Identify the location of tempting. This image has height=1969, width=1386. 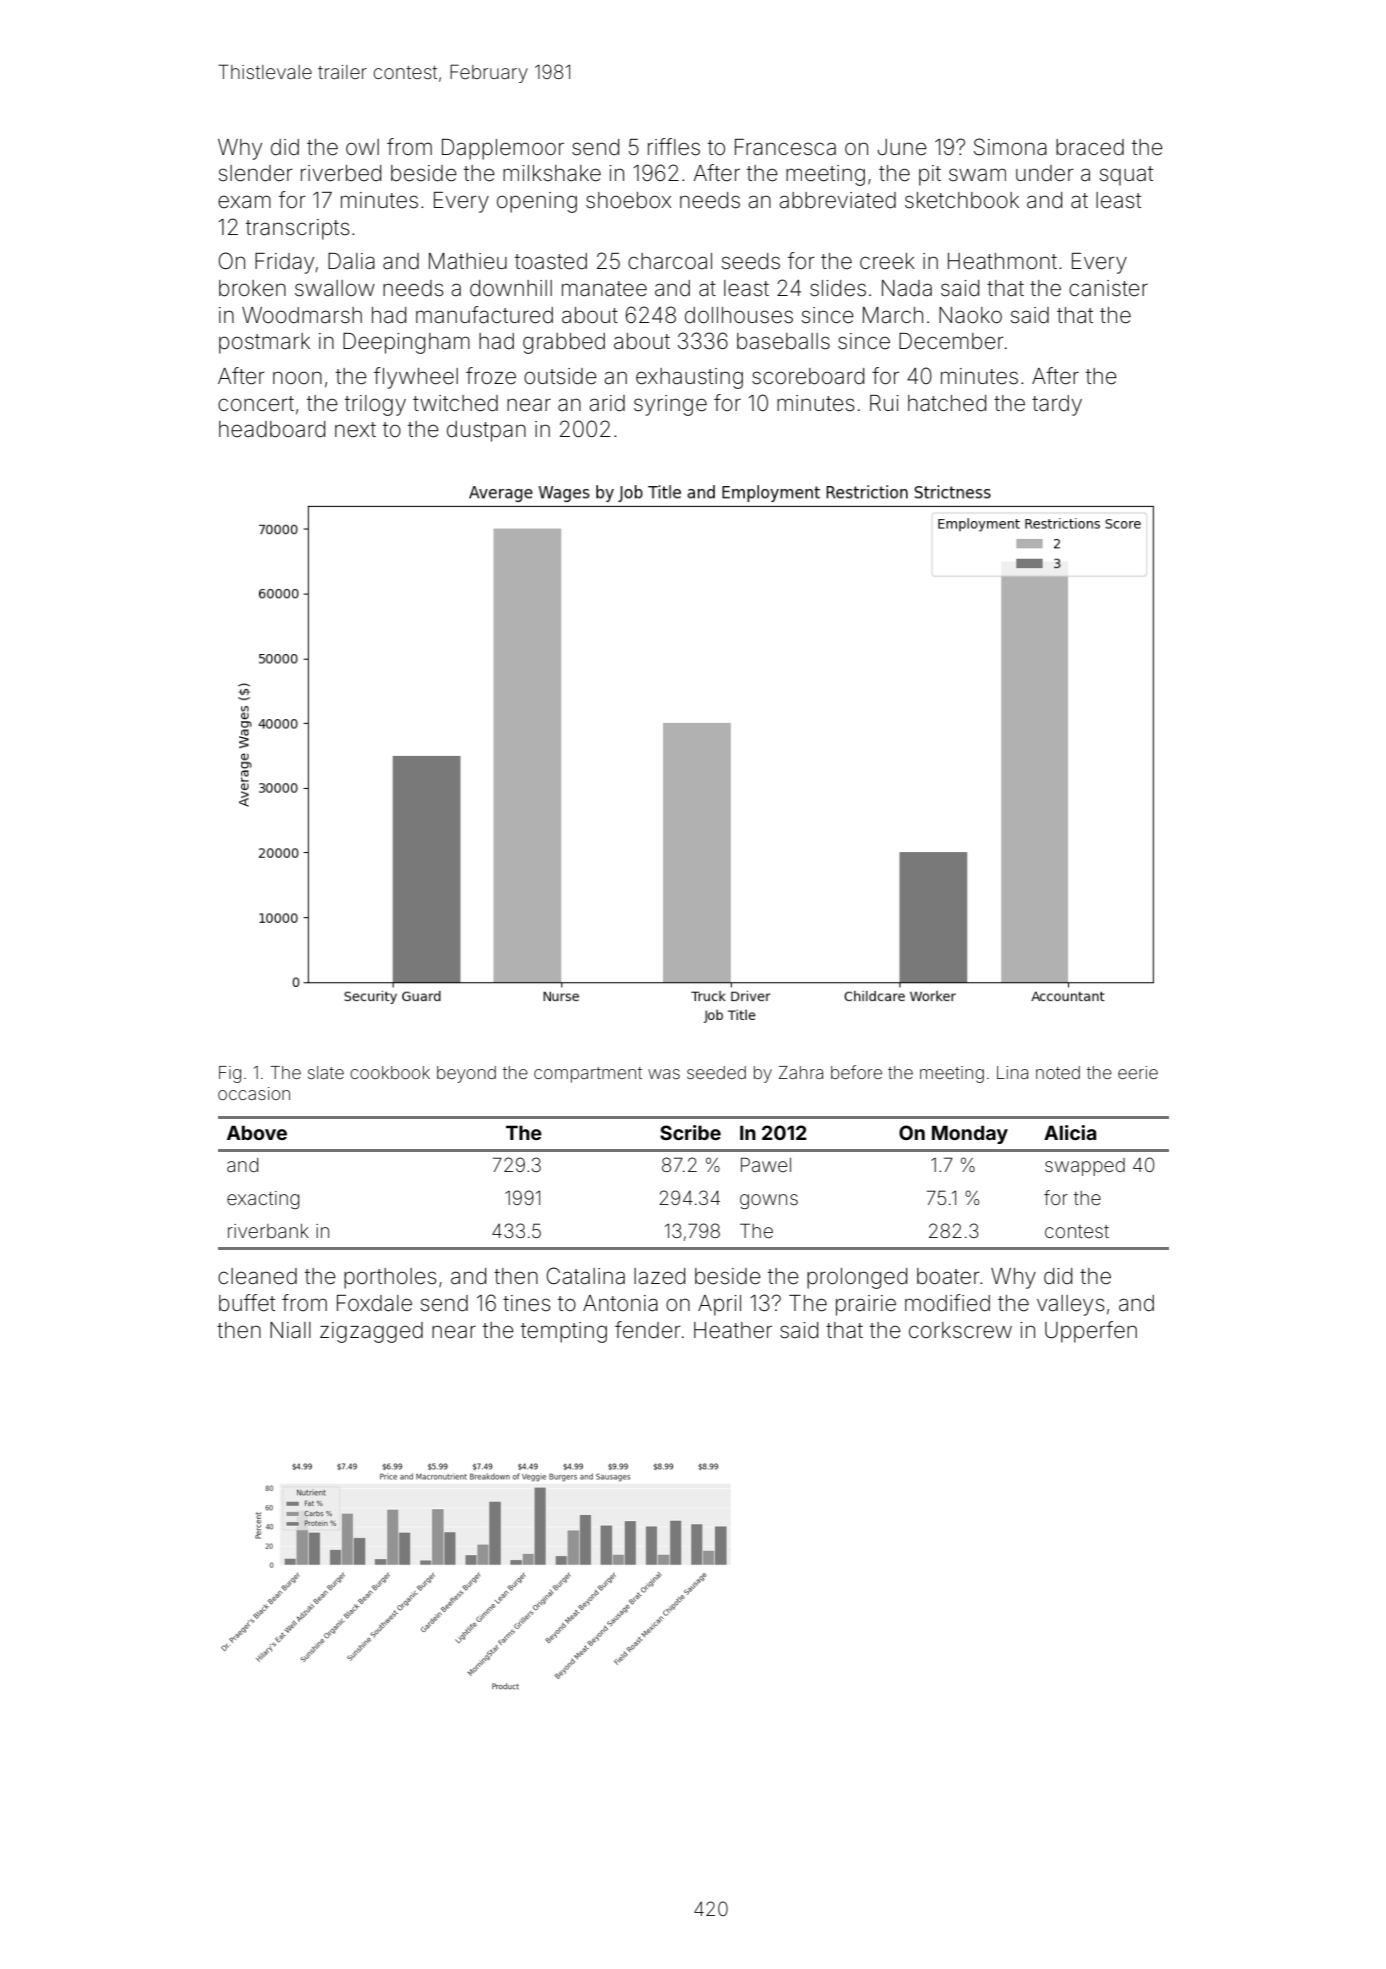
(564, 1332).
